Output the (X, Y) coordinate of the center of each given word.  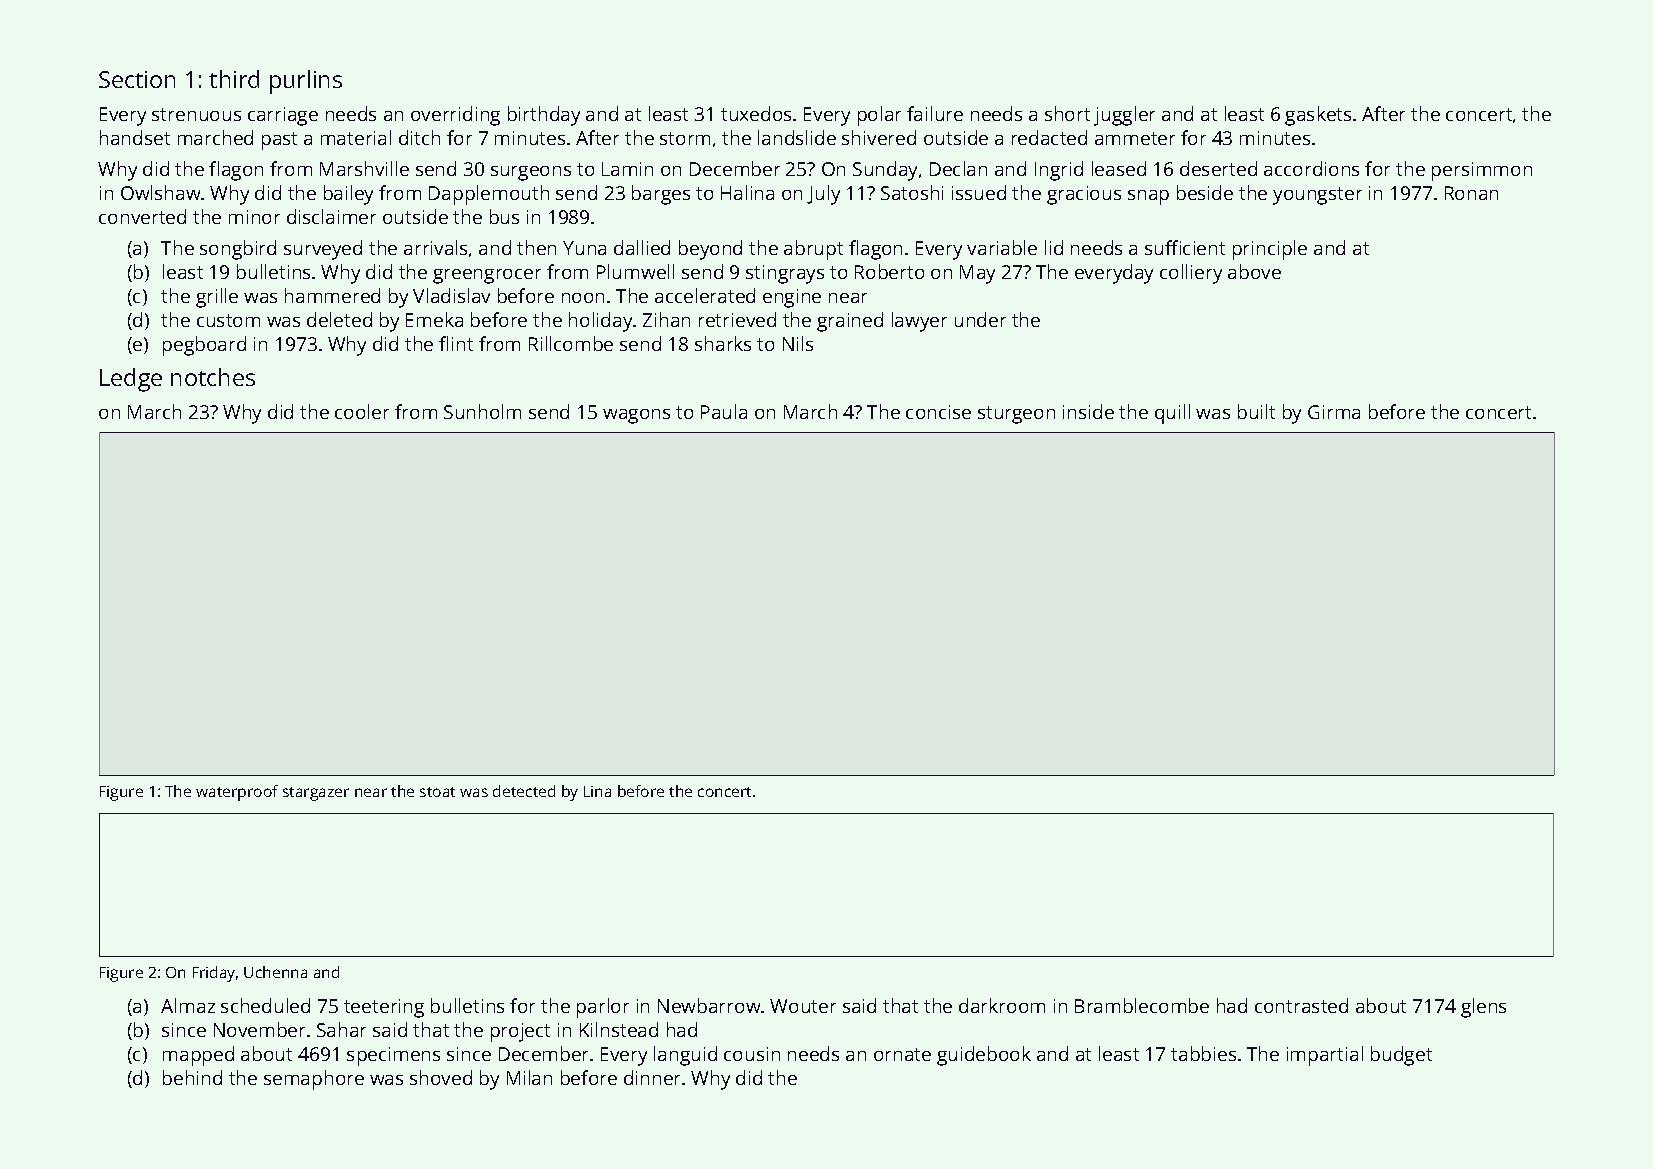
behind (192, 1077)
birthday (544, 116)
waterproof (237, 793)
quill (1172, 414)
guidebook (984, 1056)
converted (142, 216)
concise (938, 412)
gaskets (1318, 116)
